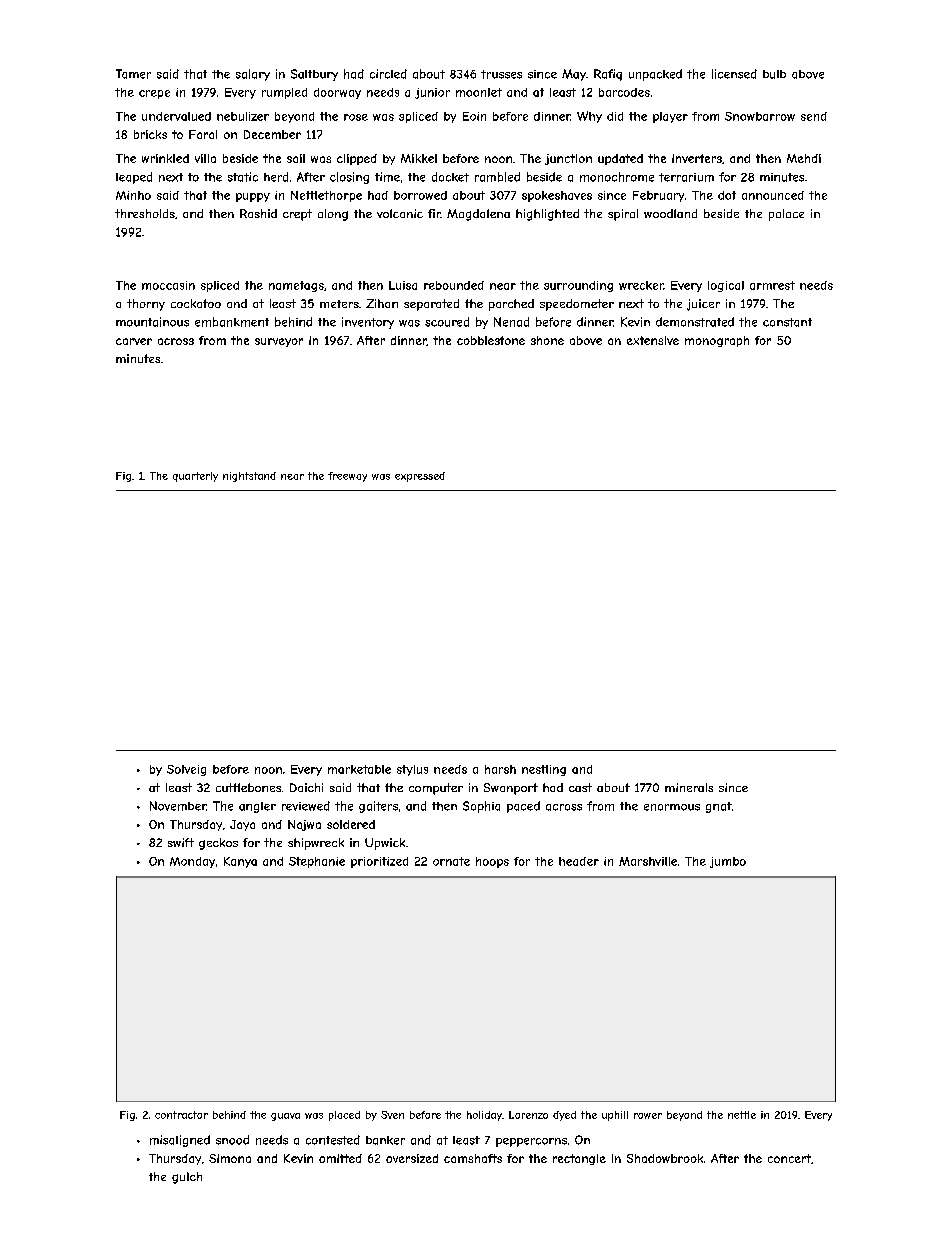  Describe the element at coordinates (296, 158) in the screenshot. I see `sail` at that location.
